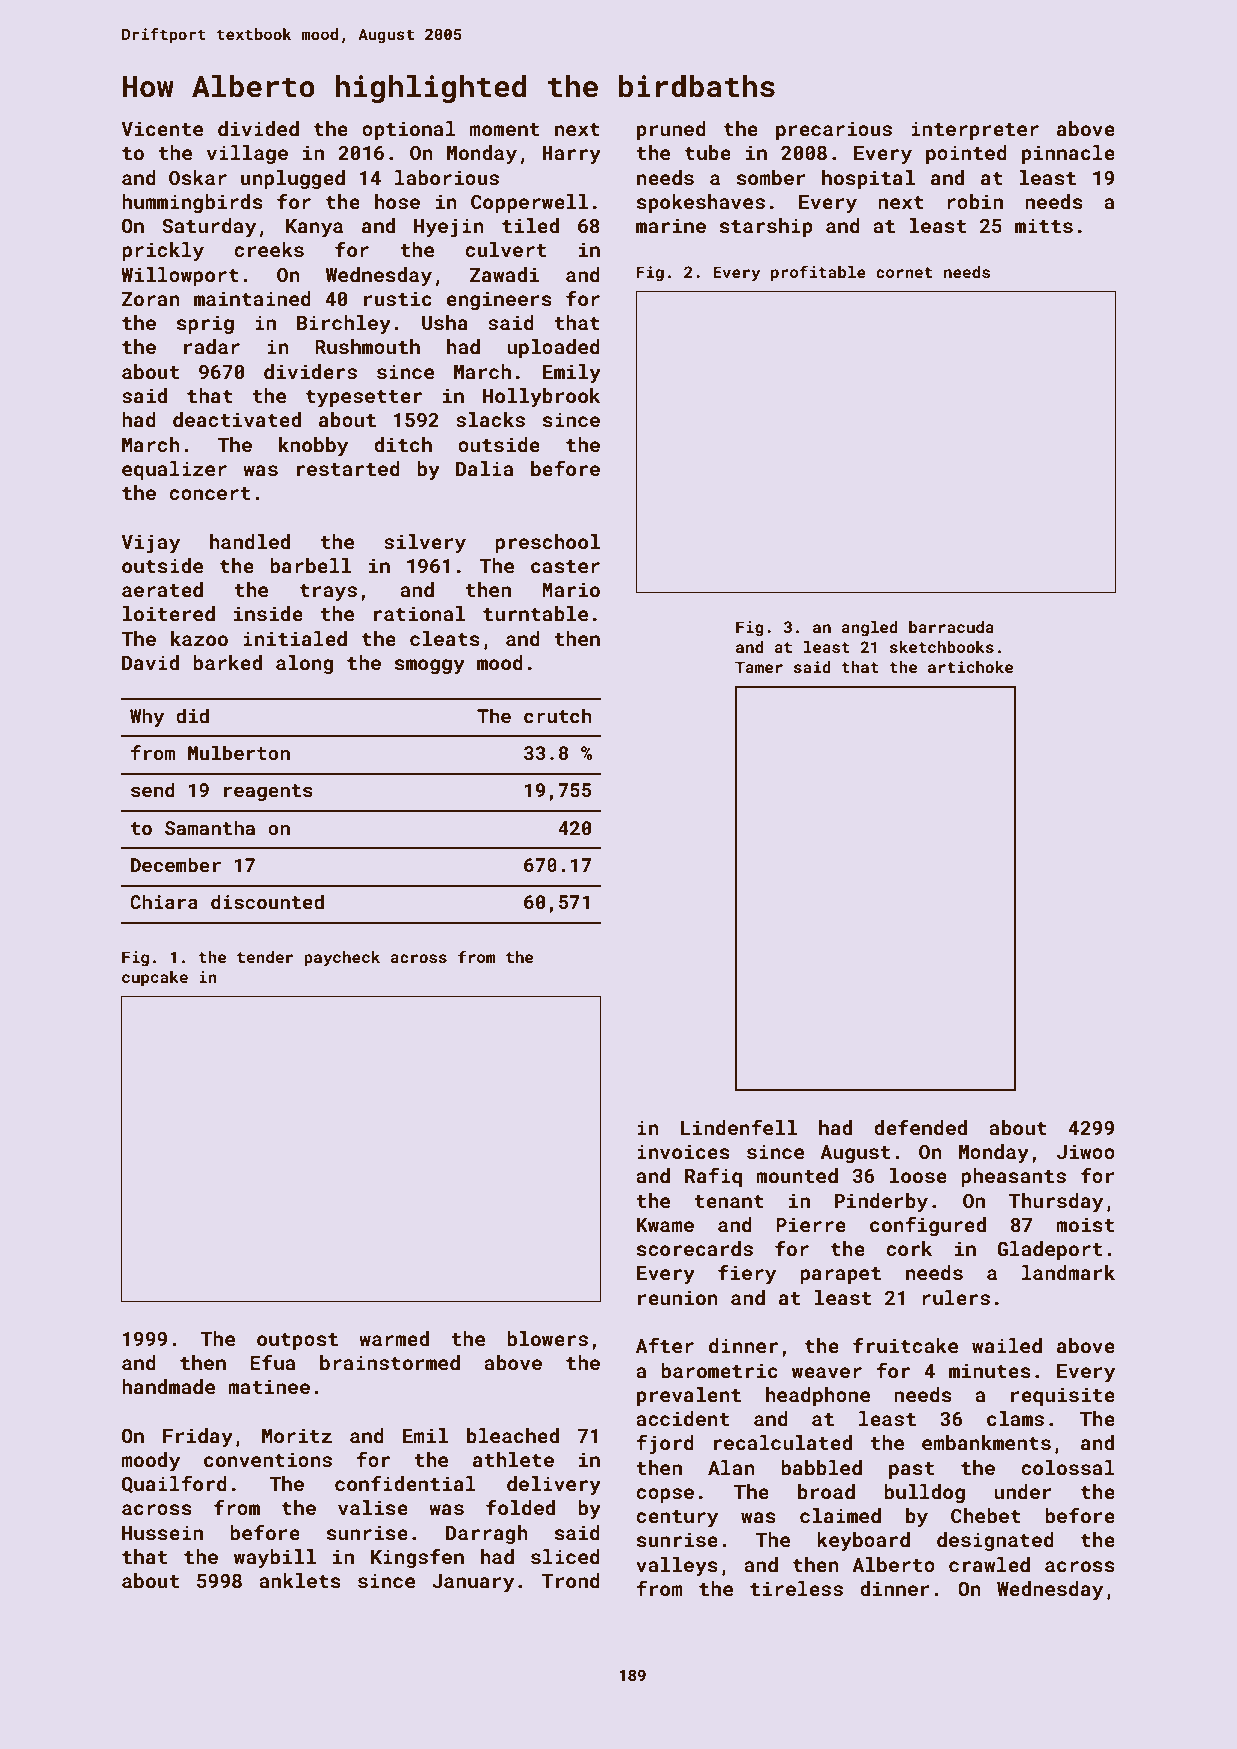  I want to click on precarious, so click(834, 130).
